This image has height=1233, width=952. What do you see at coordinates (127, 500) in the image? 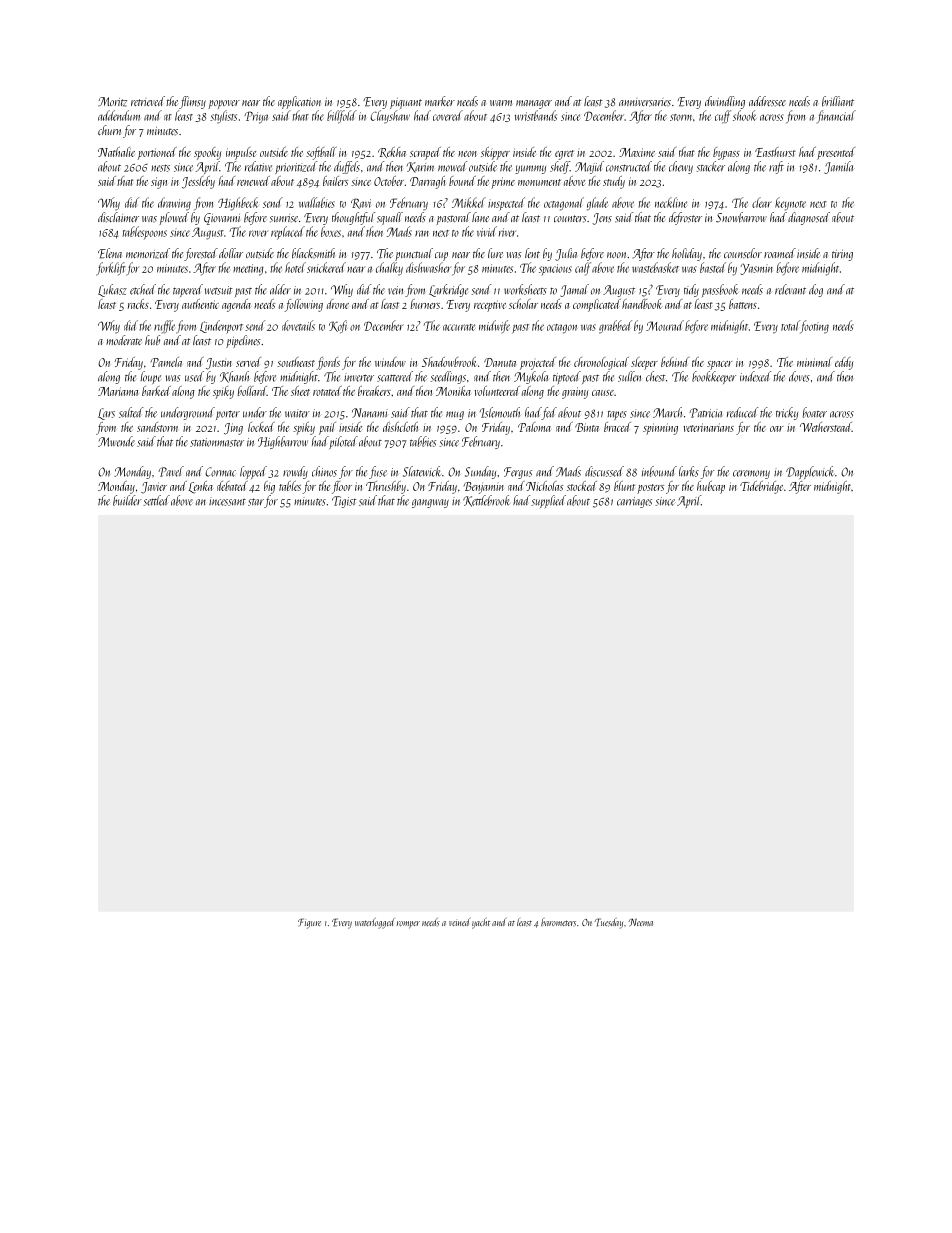
I see `builder` at bounding box center [127, 500].
